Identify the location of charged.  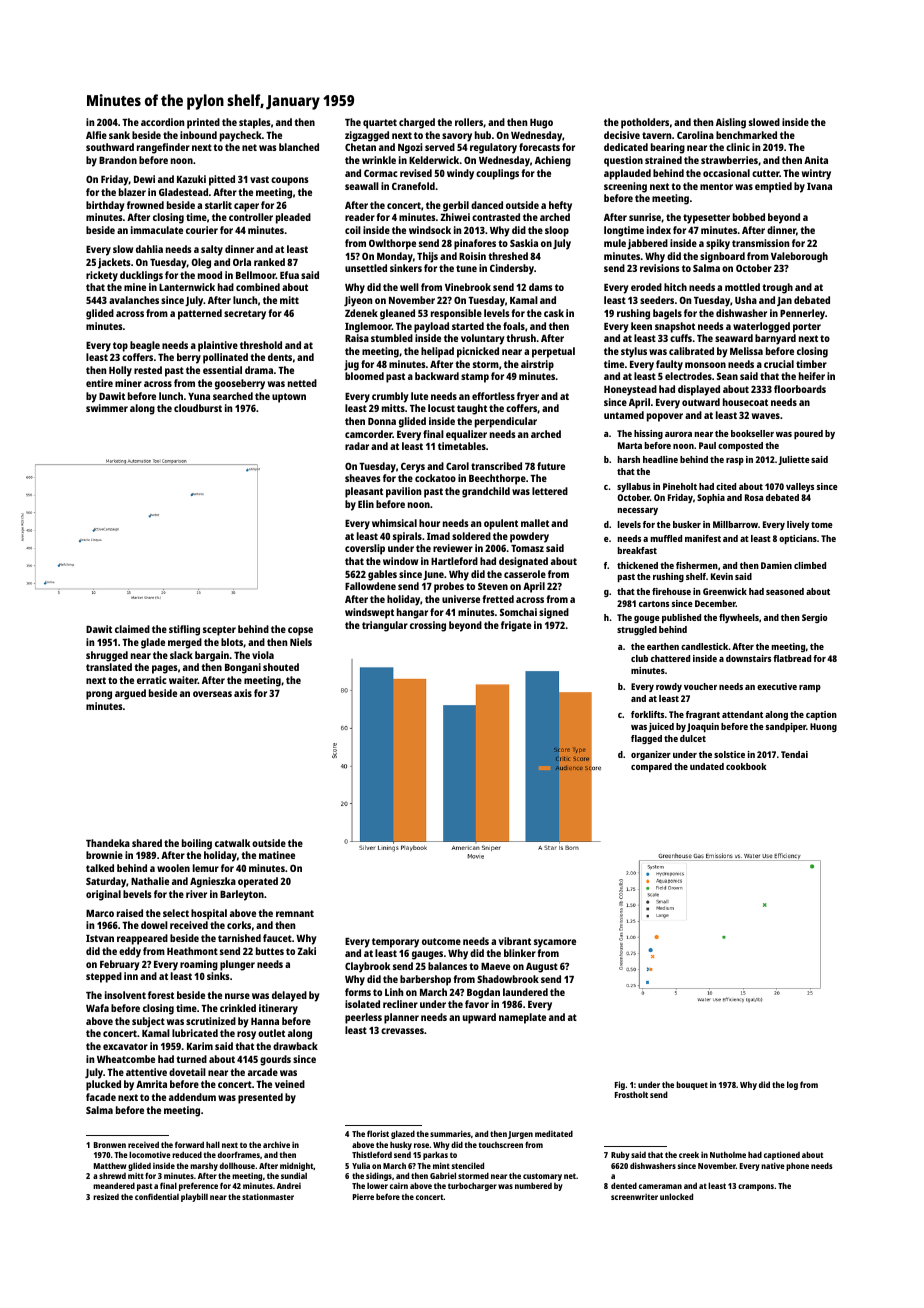
(417, 123).
